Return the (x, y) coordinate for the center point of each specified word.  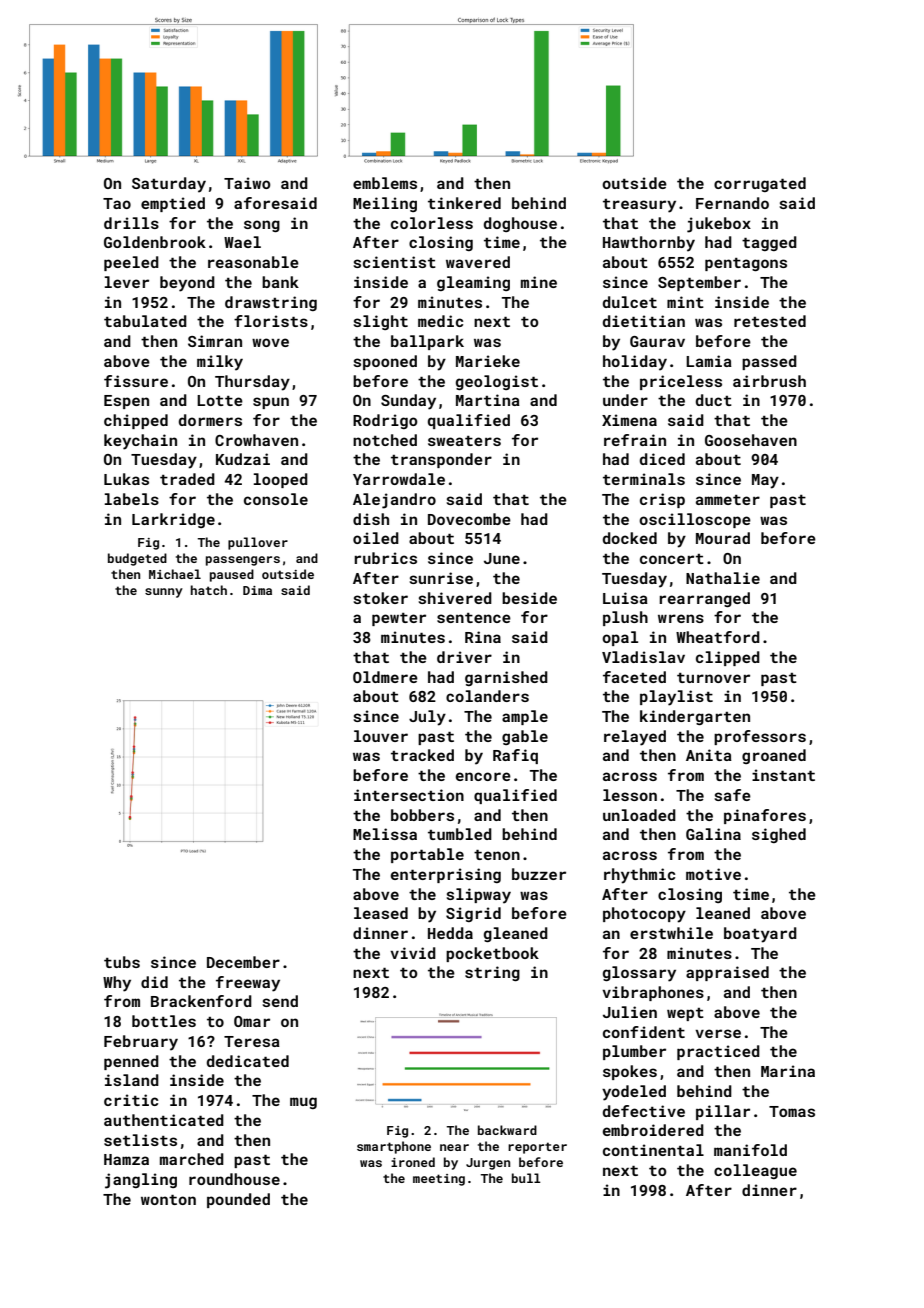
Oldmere (385, 677)
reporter (537, 1148)
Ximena (629, 420)
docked (630, 538)
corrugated (760, 184)
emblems (385, 183)
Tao (117, 203)
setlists (140, 1140)
